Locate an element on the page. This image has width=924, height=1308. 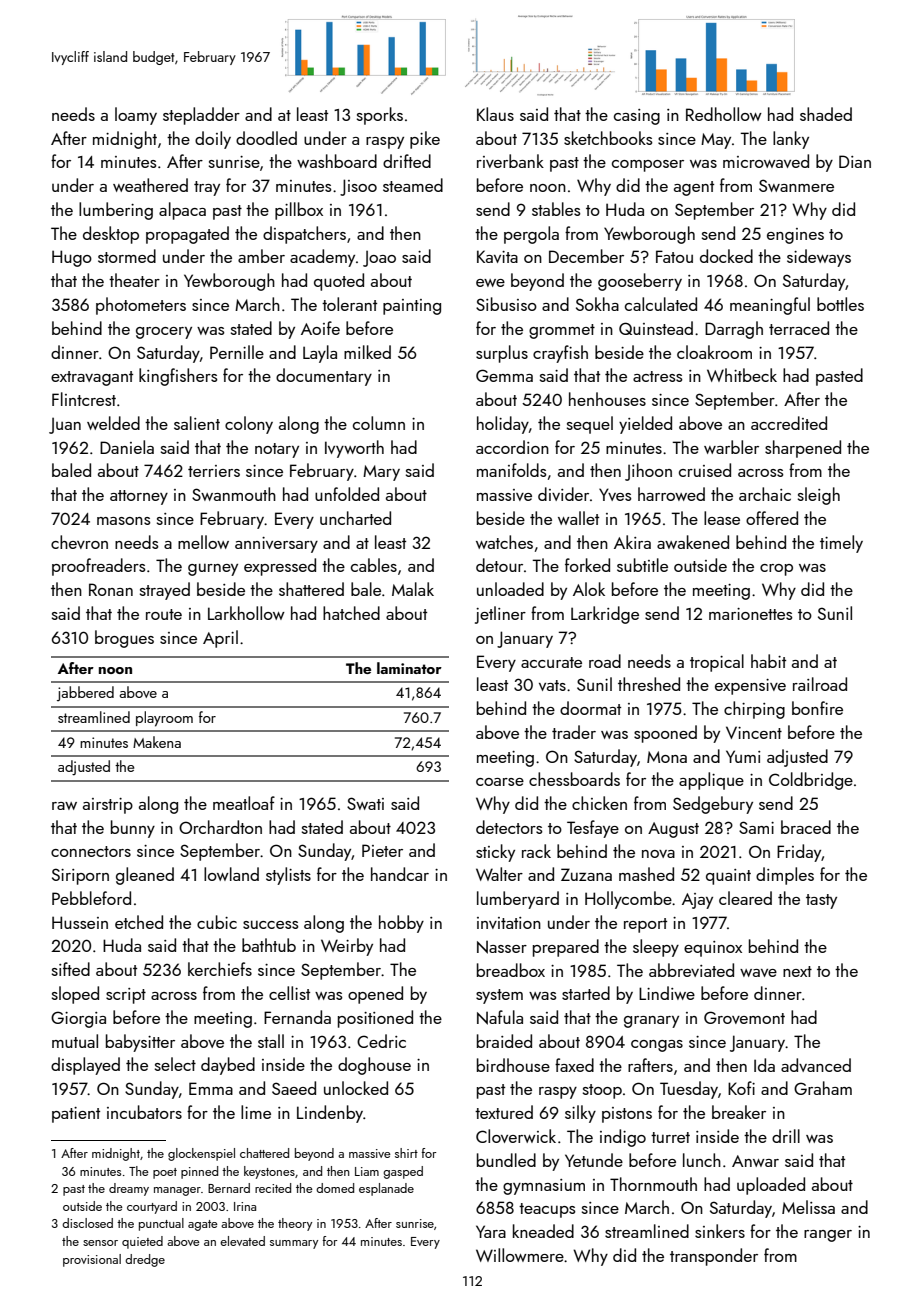
punctual is located at coordinates (161, 1224).
